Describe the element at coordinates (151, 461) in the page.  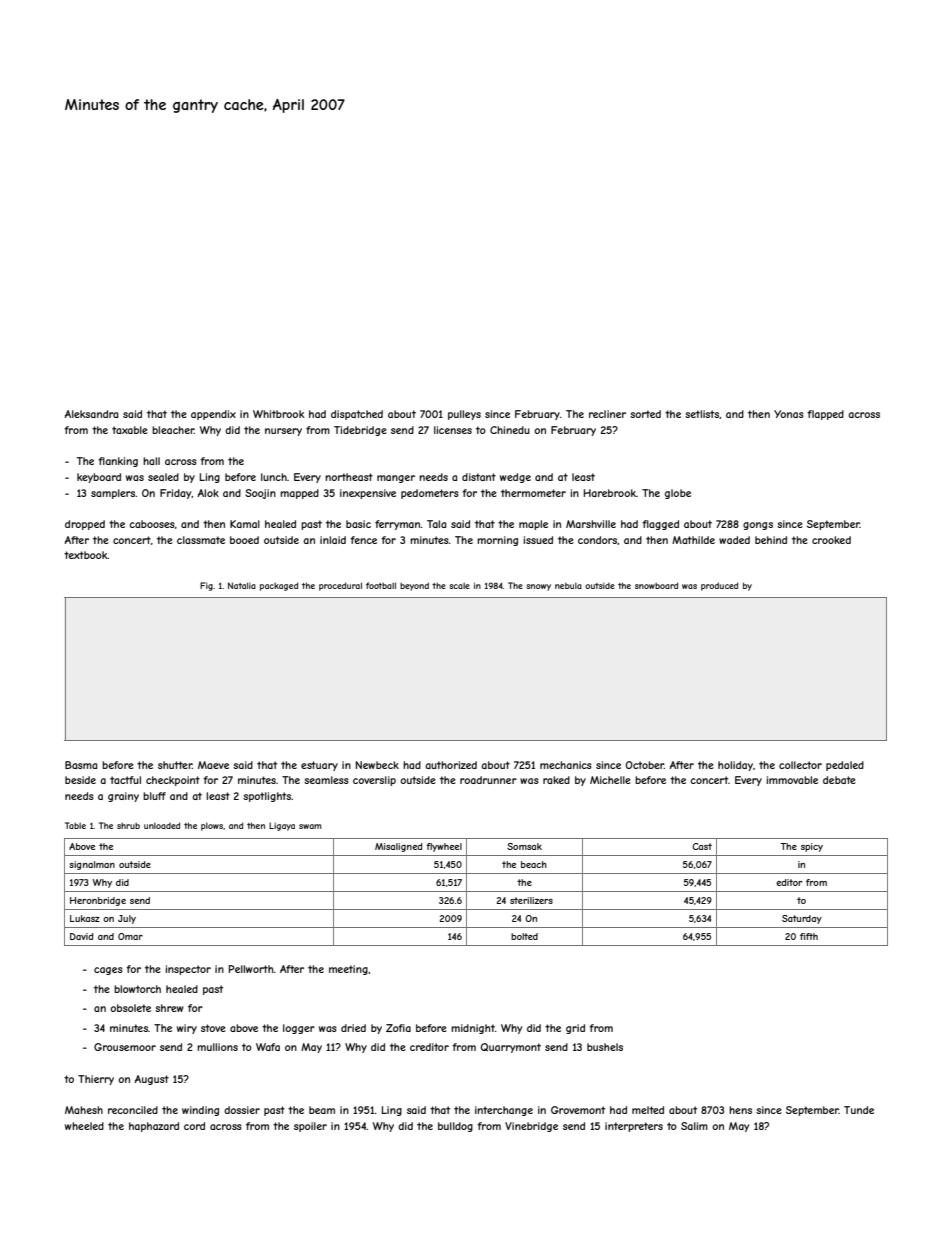
I see `hall` at that location.
